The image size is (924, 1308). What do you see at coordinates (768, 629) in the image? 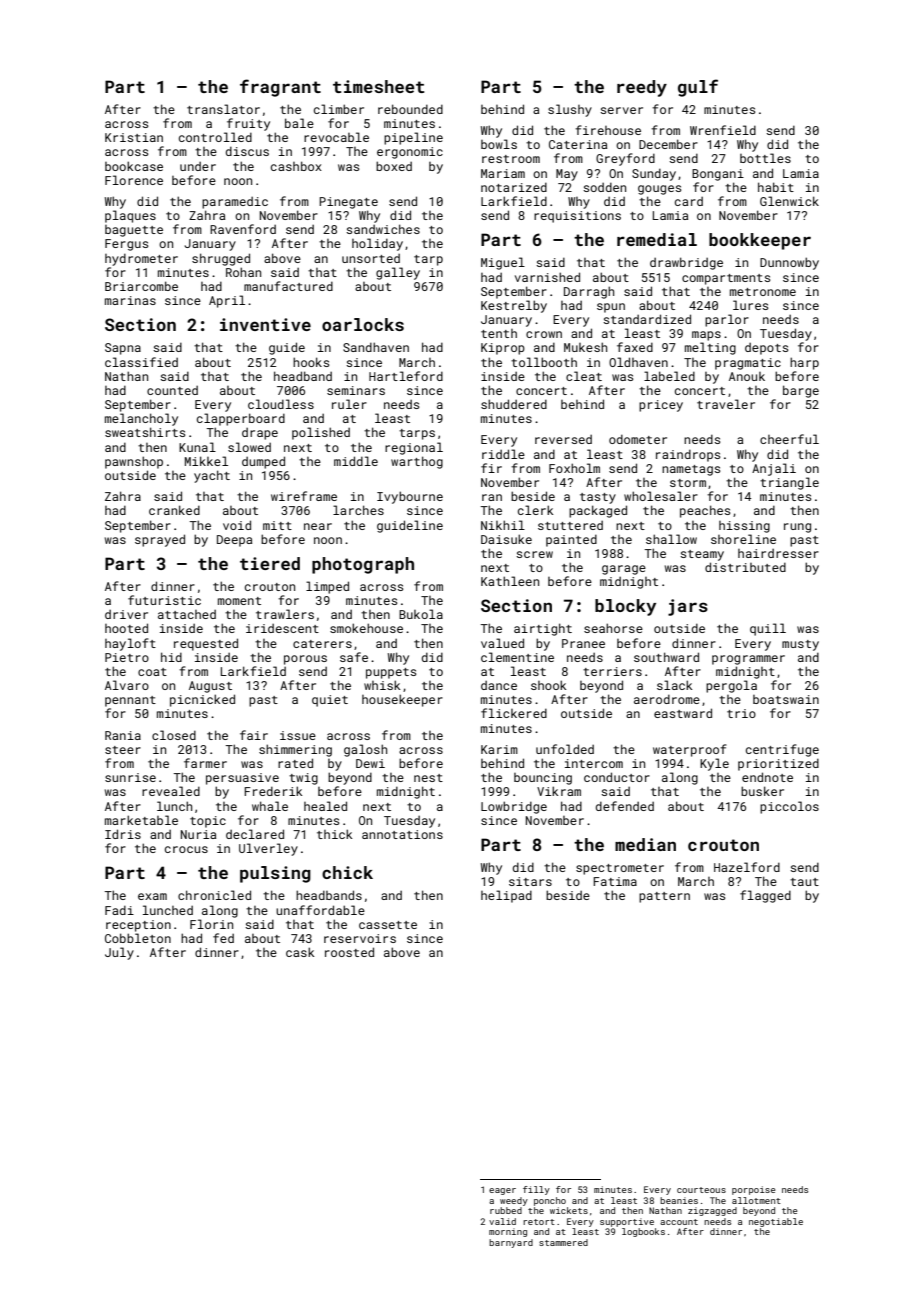
I see `quill` at bounding box center [768, 629].
